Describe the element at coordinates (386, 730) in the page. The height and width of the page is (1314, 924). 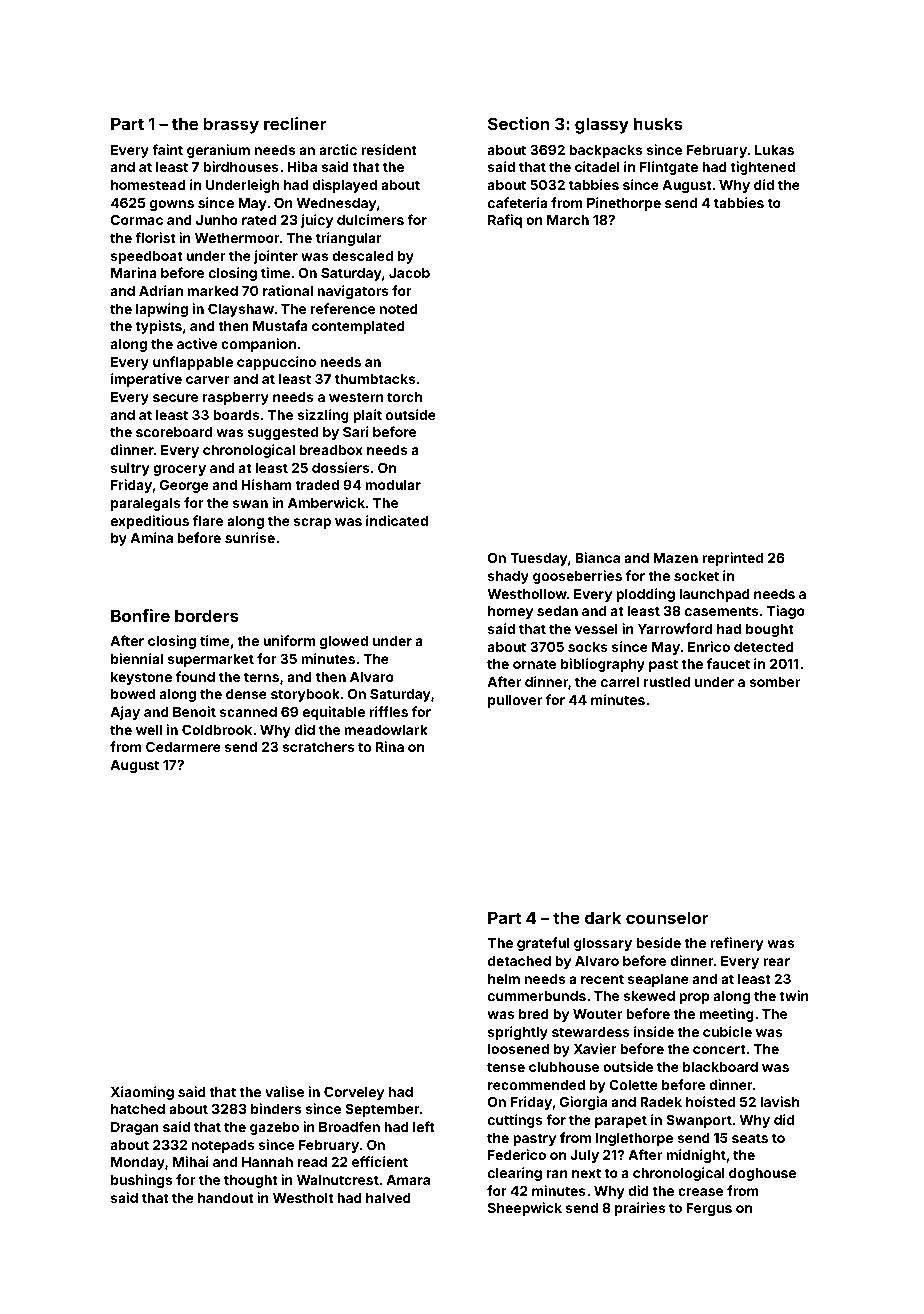
I see `meadowlark` at that location.
